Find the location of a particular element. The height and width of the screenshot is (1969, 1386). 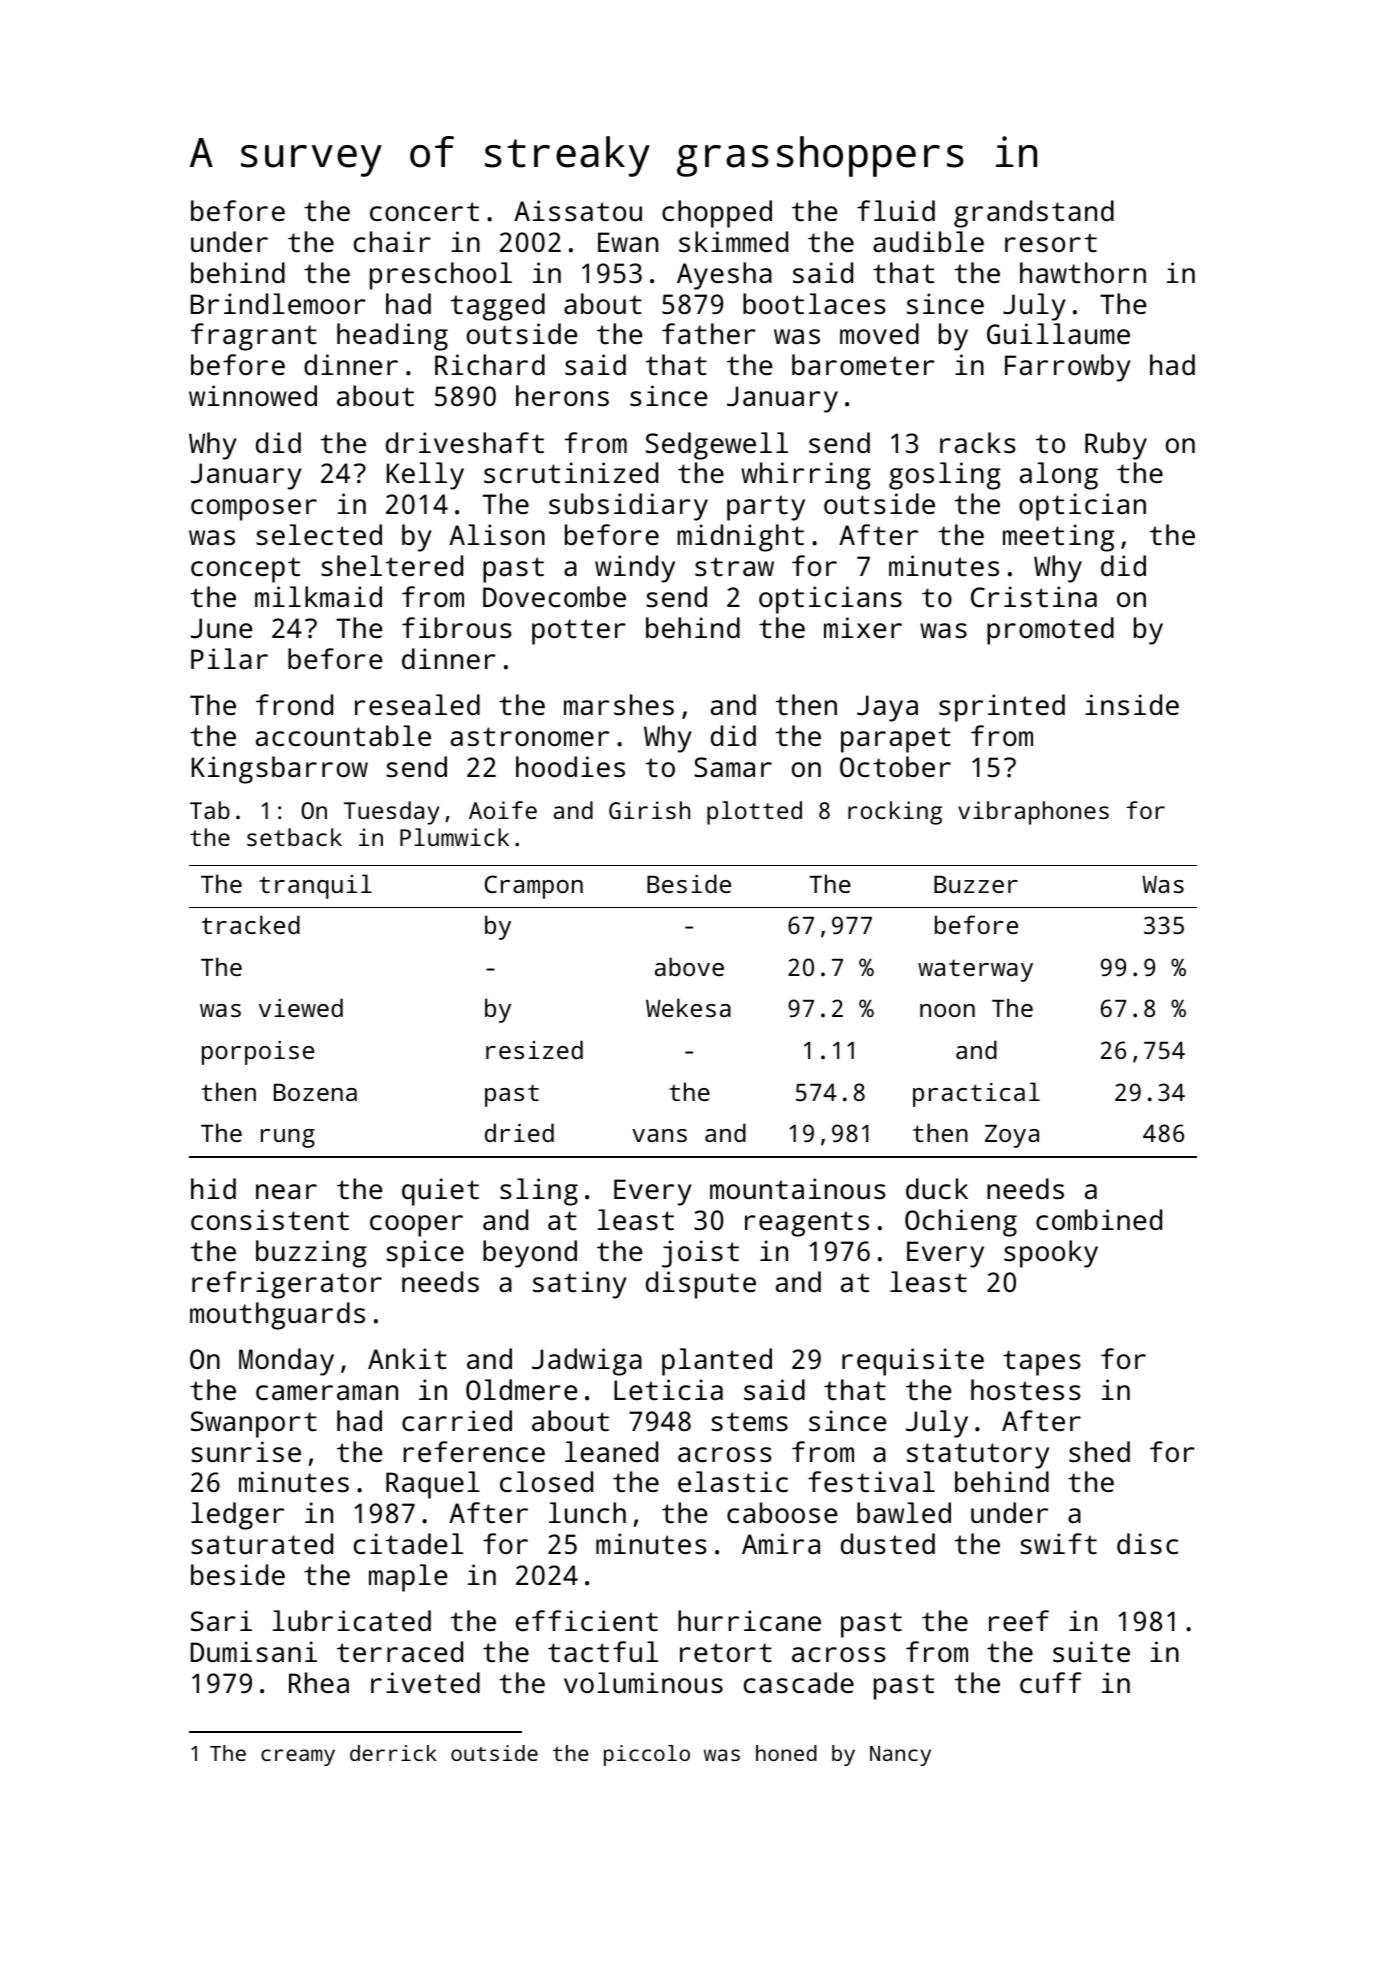

derrick is located at coordinates (393, 1753).
